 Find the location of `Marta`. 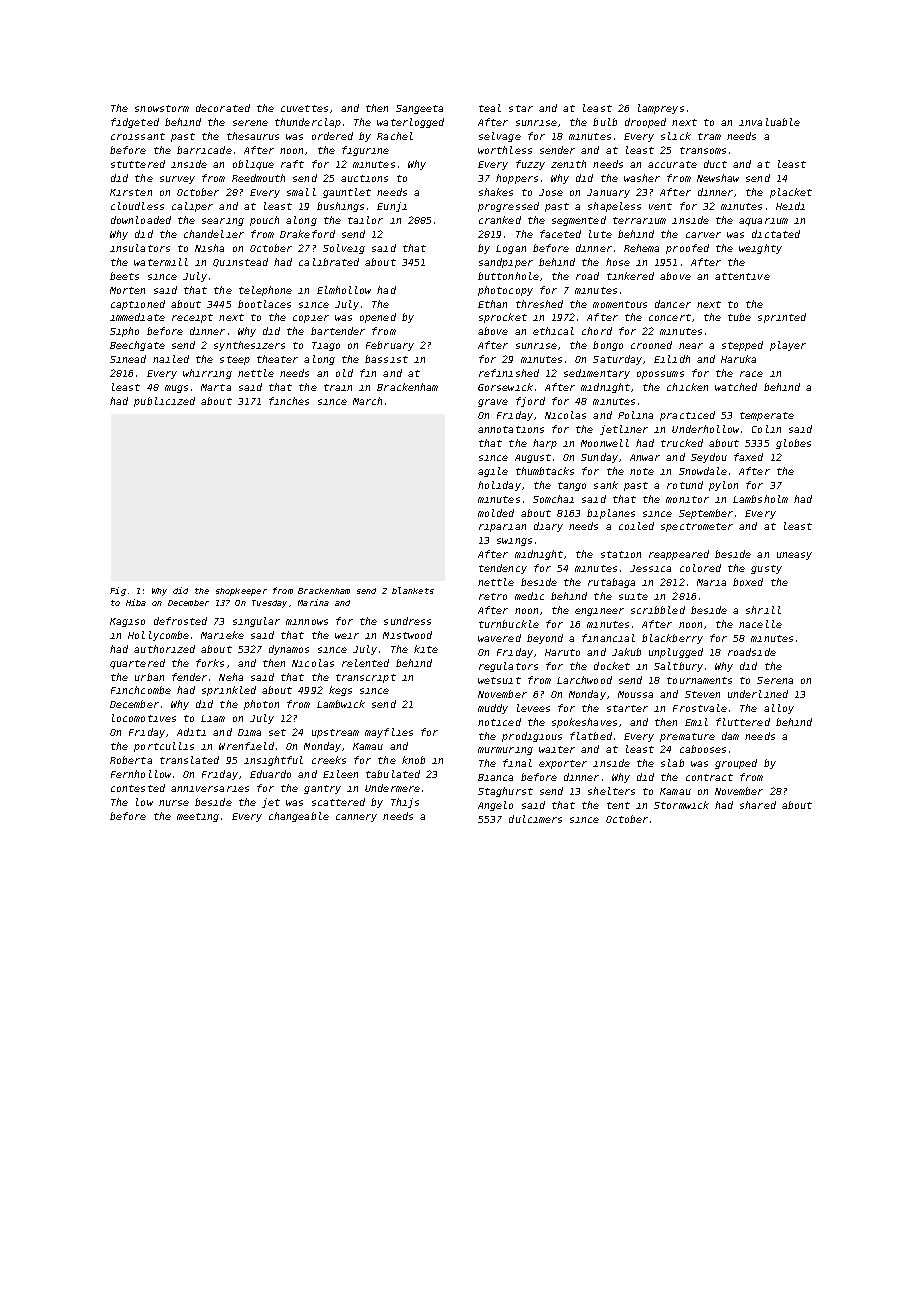

Marta is located at coordinates (216, 387).
